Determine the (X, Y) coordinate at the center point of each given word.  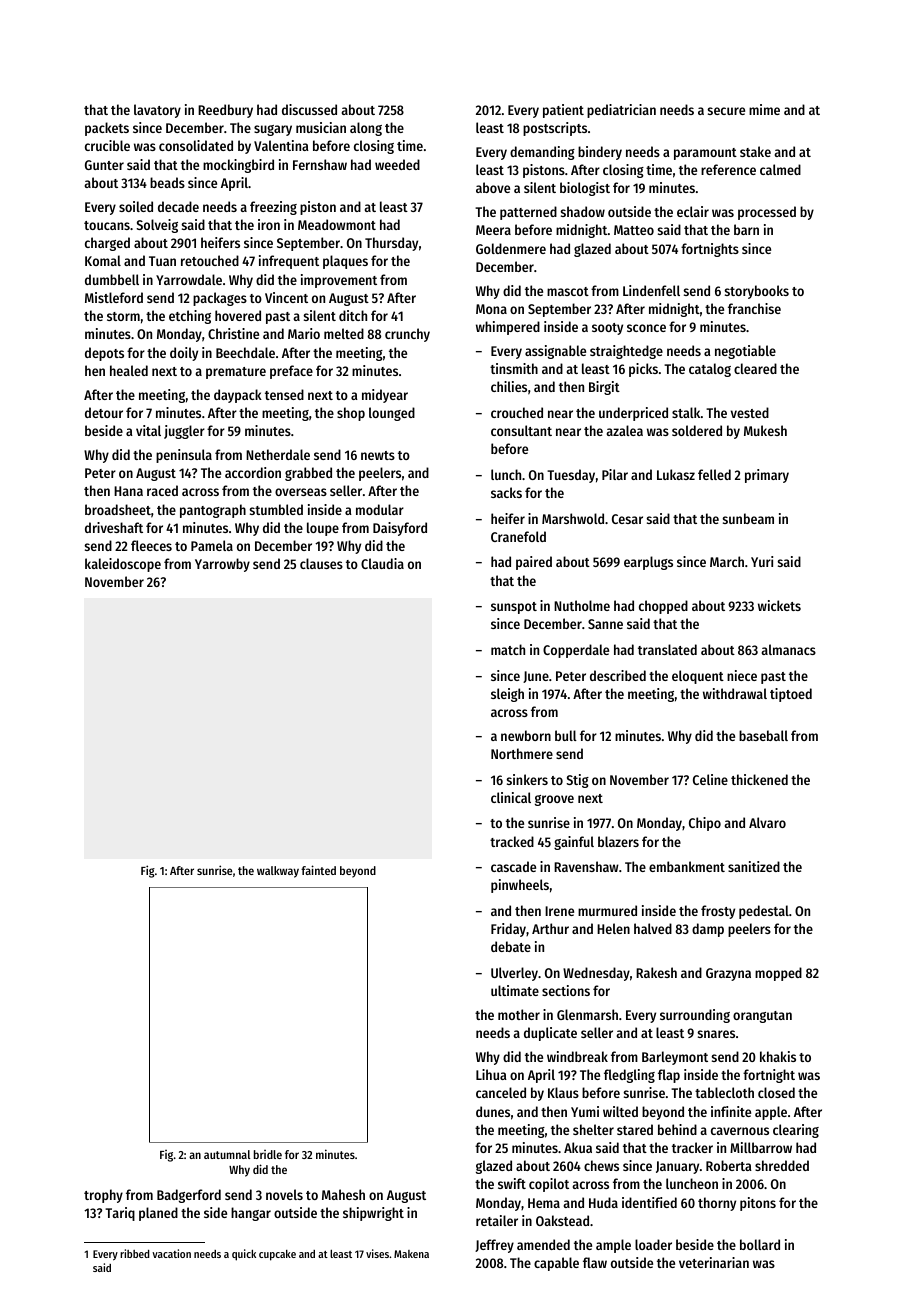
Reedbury (225, 111)
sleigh (507, 695)
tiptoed (791, 695)
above (493, 187)
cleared (755, 368)
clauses (321, 563)
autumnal (227, 1154)
